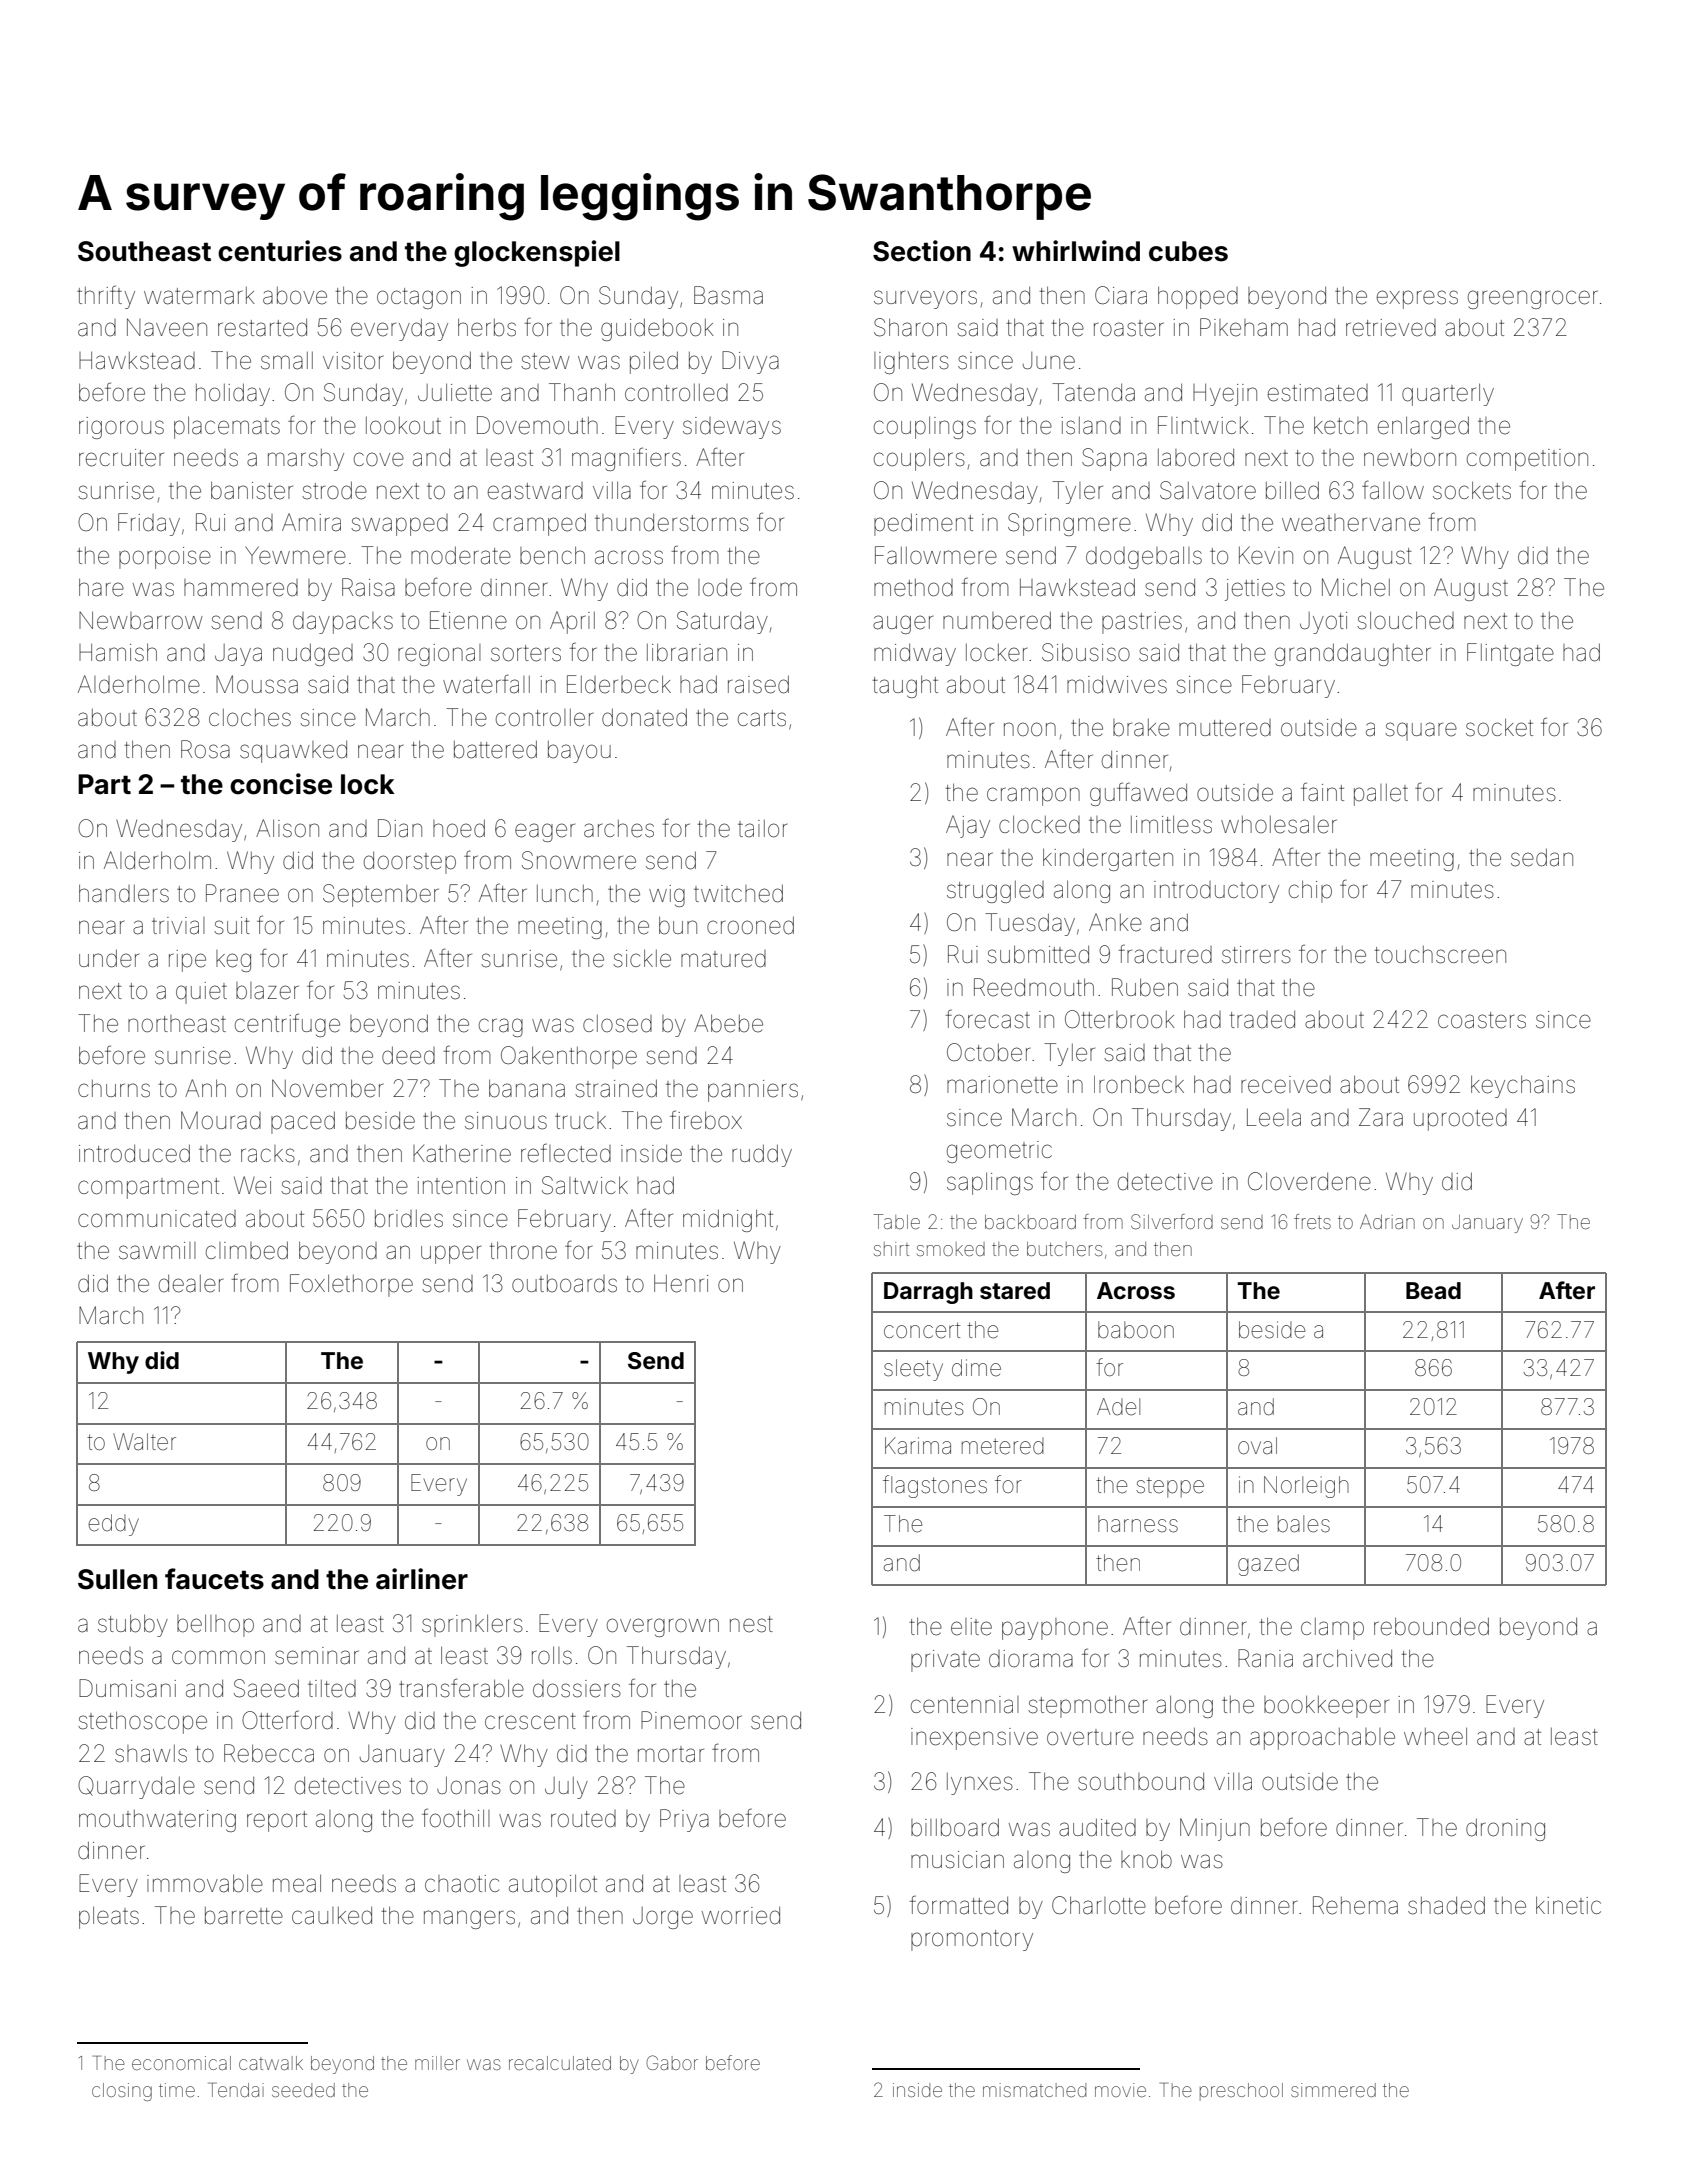 The image size is (1683, 2178). I want to click on worried, so click(741, 1916).
